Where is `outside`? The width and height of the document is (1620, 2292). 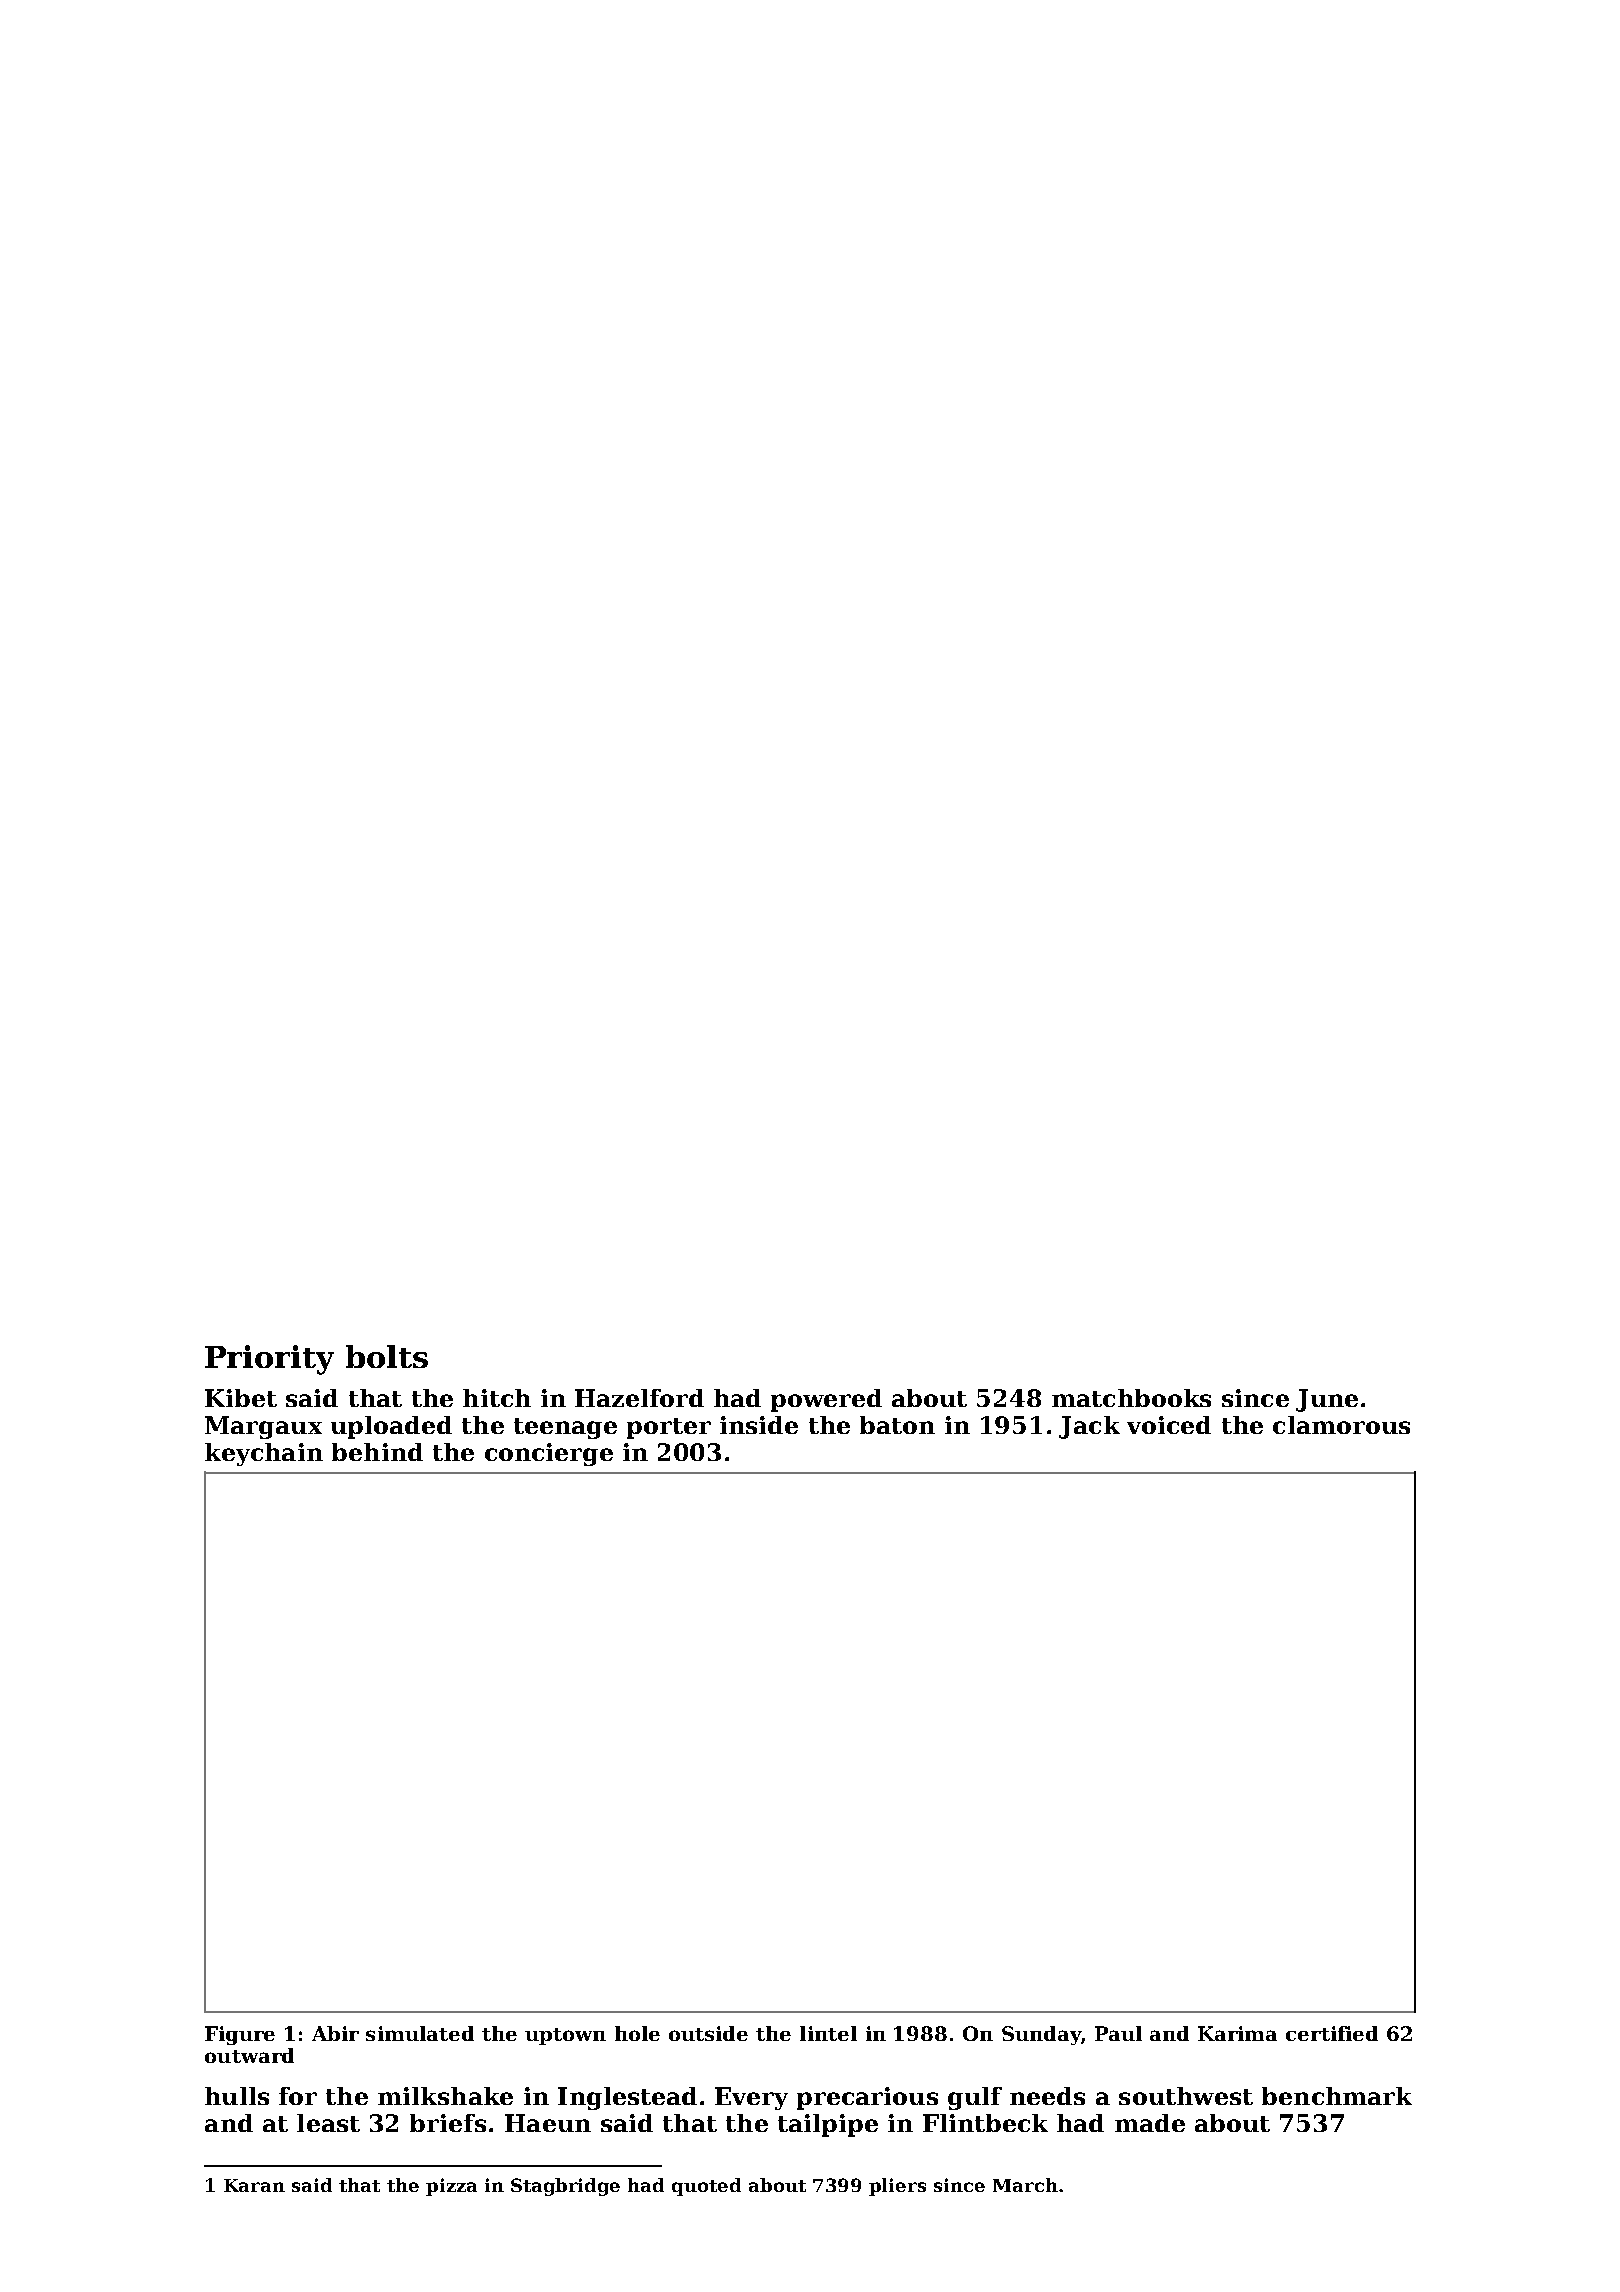 outside is located at coordinates (708, 2033).
